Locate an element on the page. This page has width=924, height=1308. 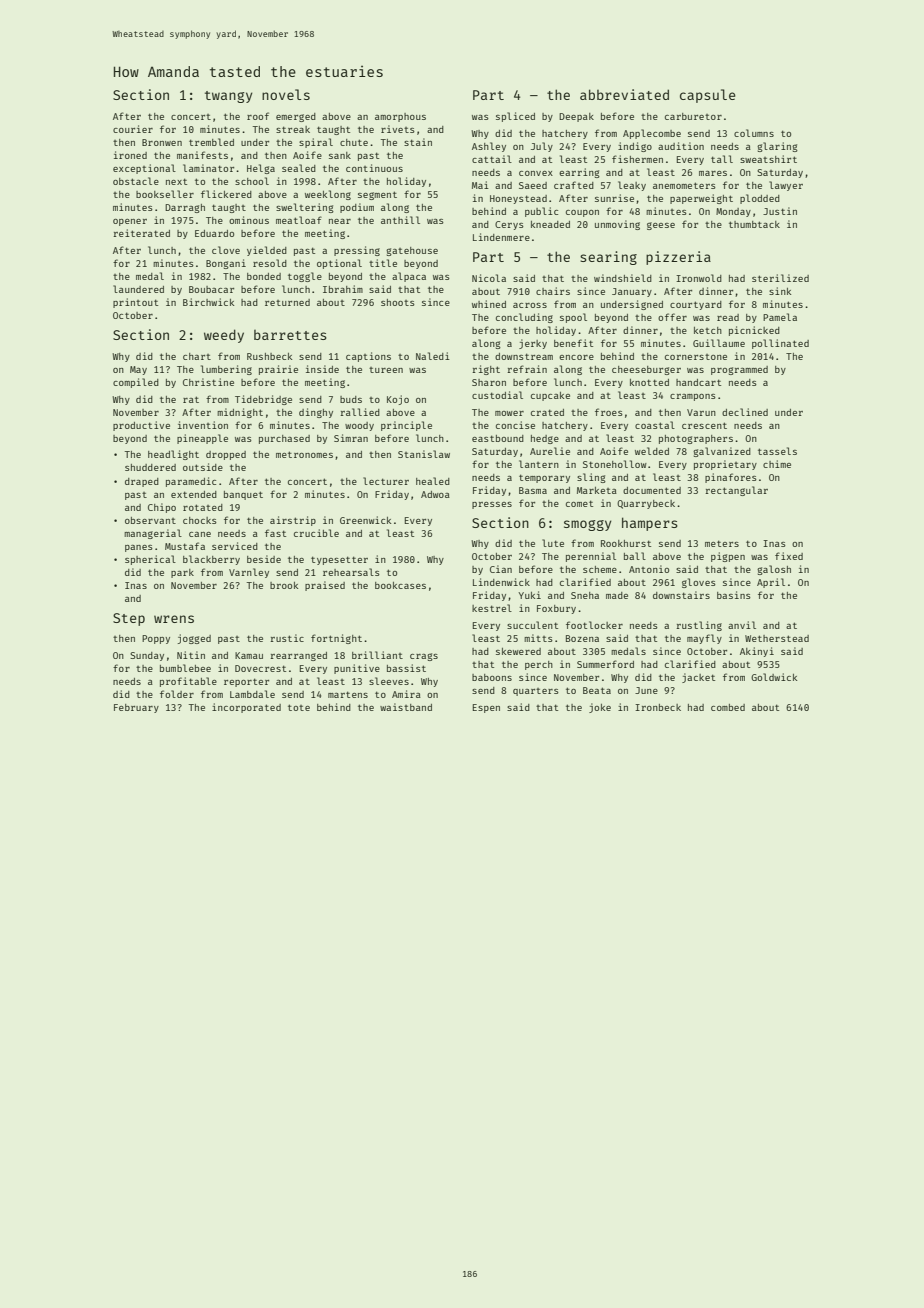
tote is located at coordinates (299, 707).
